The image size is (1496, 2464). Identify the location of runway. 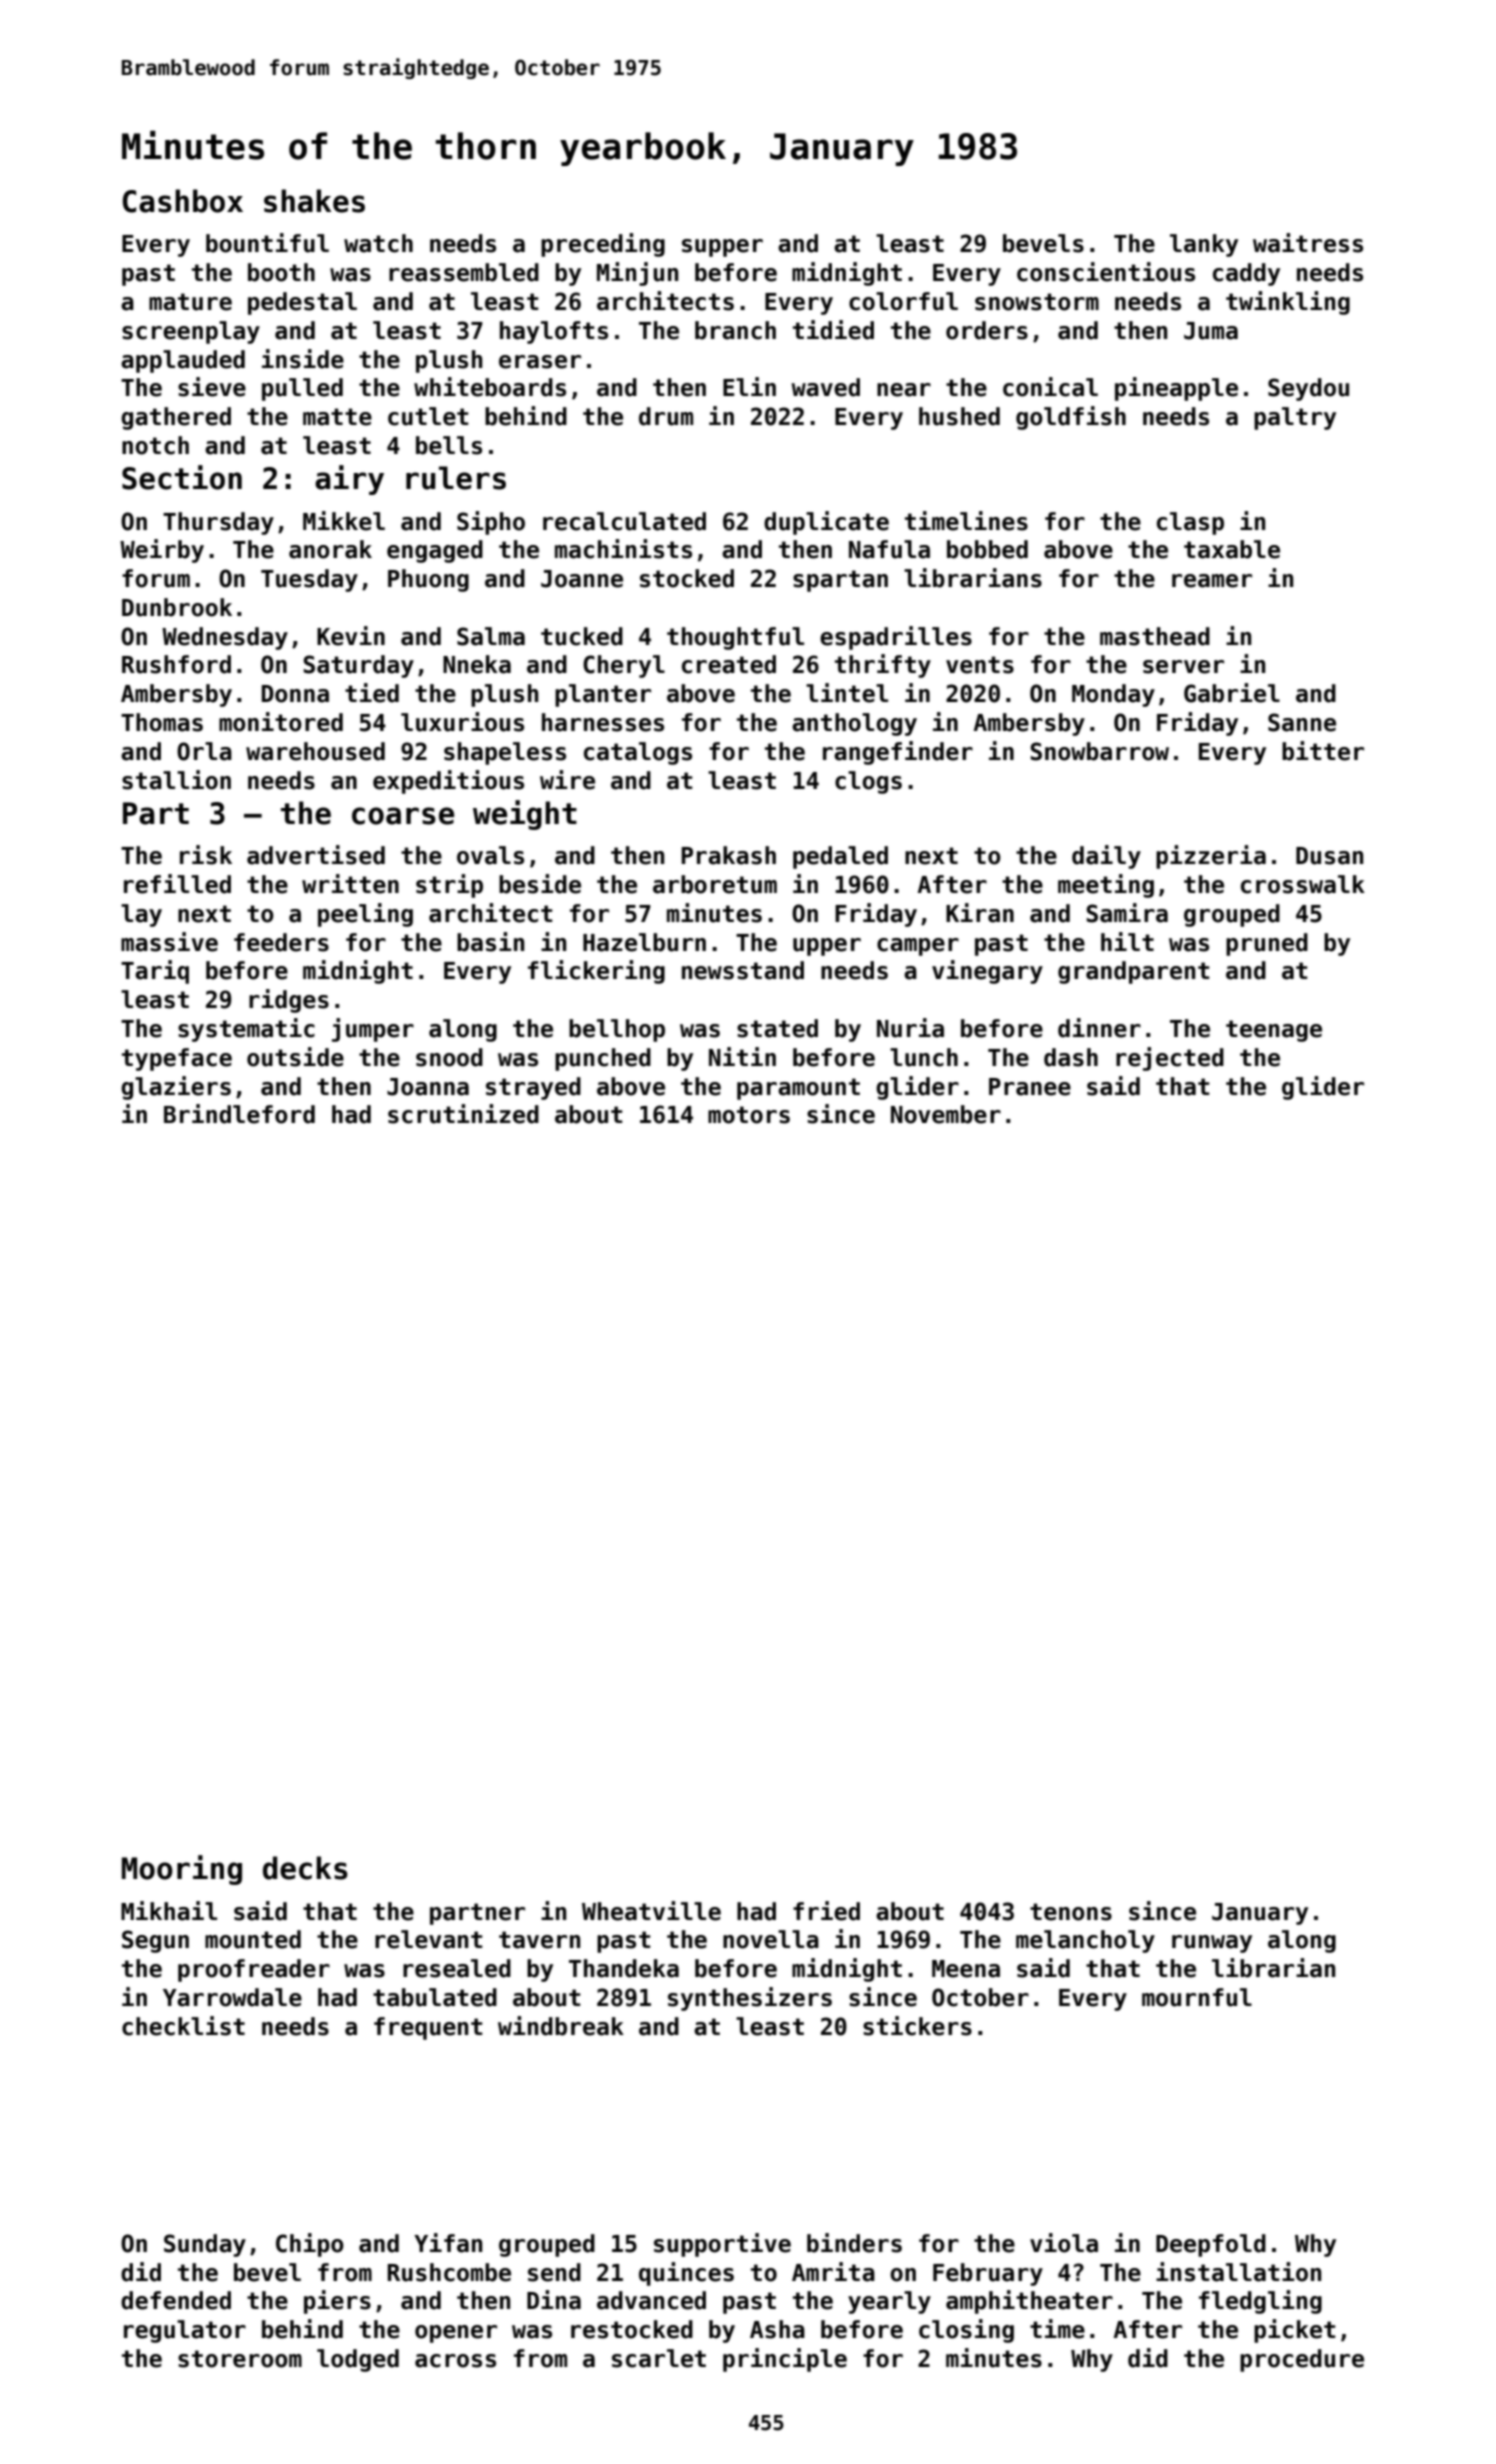
(1212, 1944).
